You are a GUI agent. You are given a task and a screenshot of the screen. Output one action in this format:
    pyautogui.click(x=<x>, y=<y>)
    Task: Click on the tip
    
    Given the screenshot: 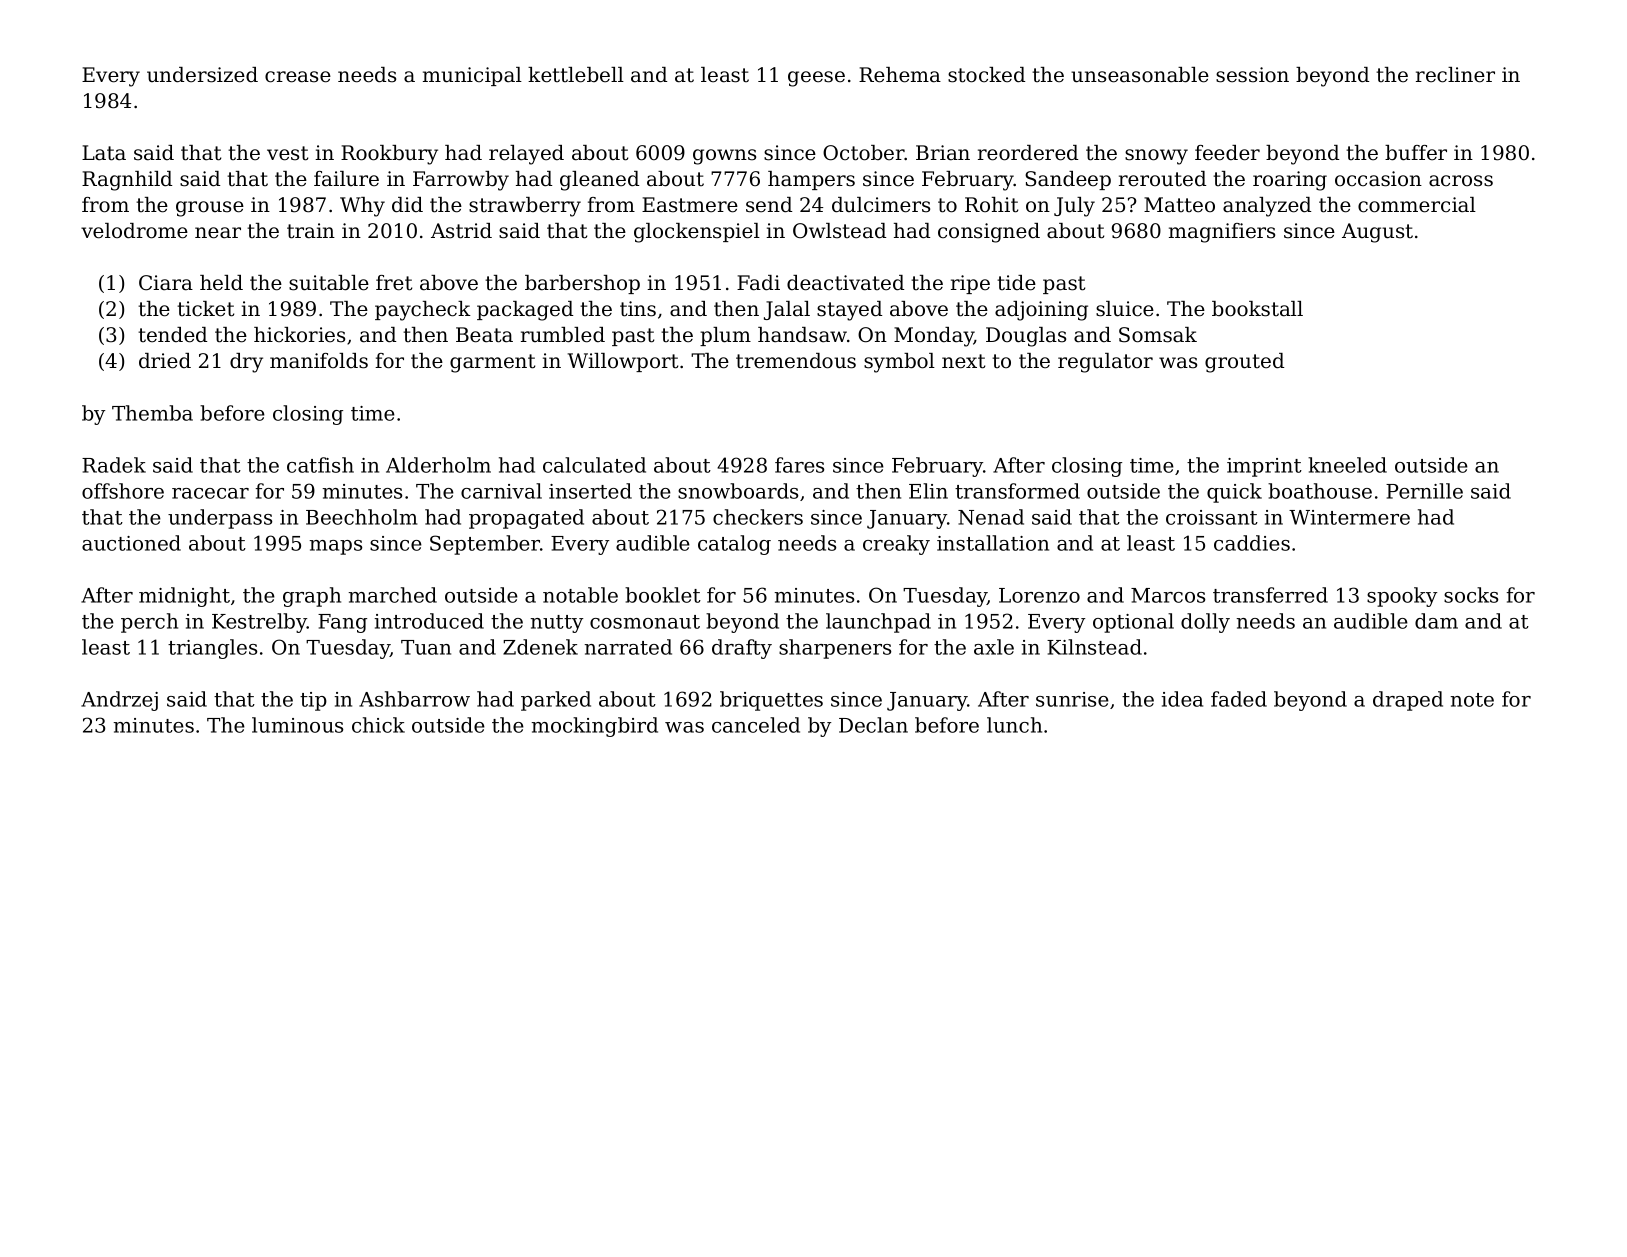 What is the action you would take?
    pyautogui.click(x=313, y=701)
